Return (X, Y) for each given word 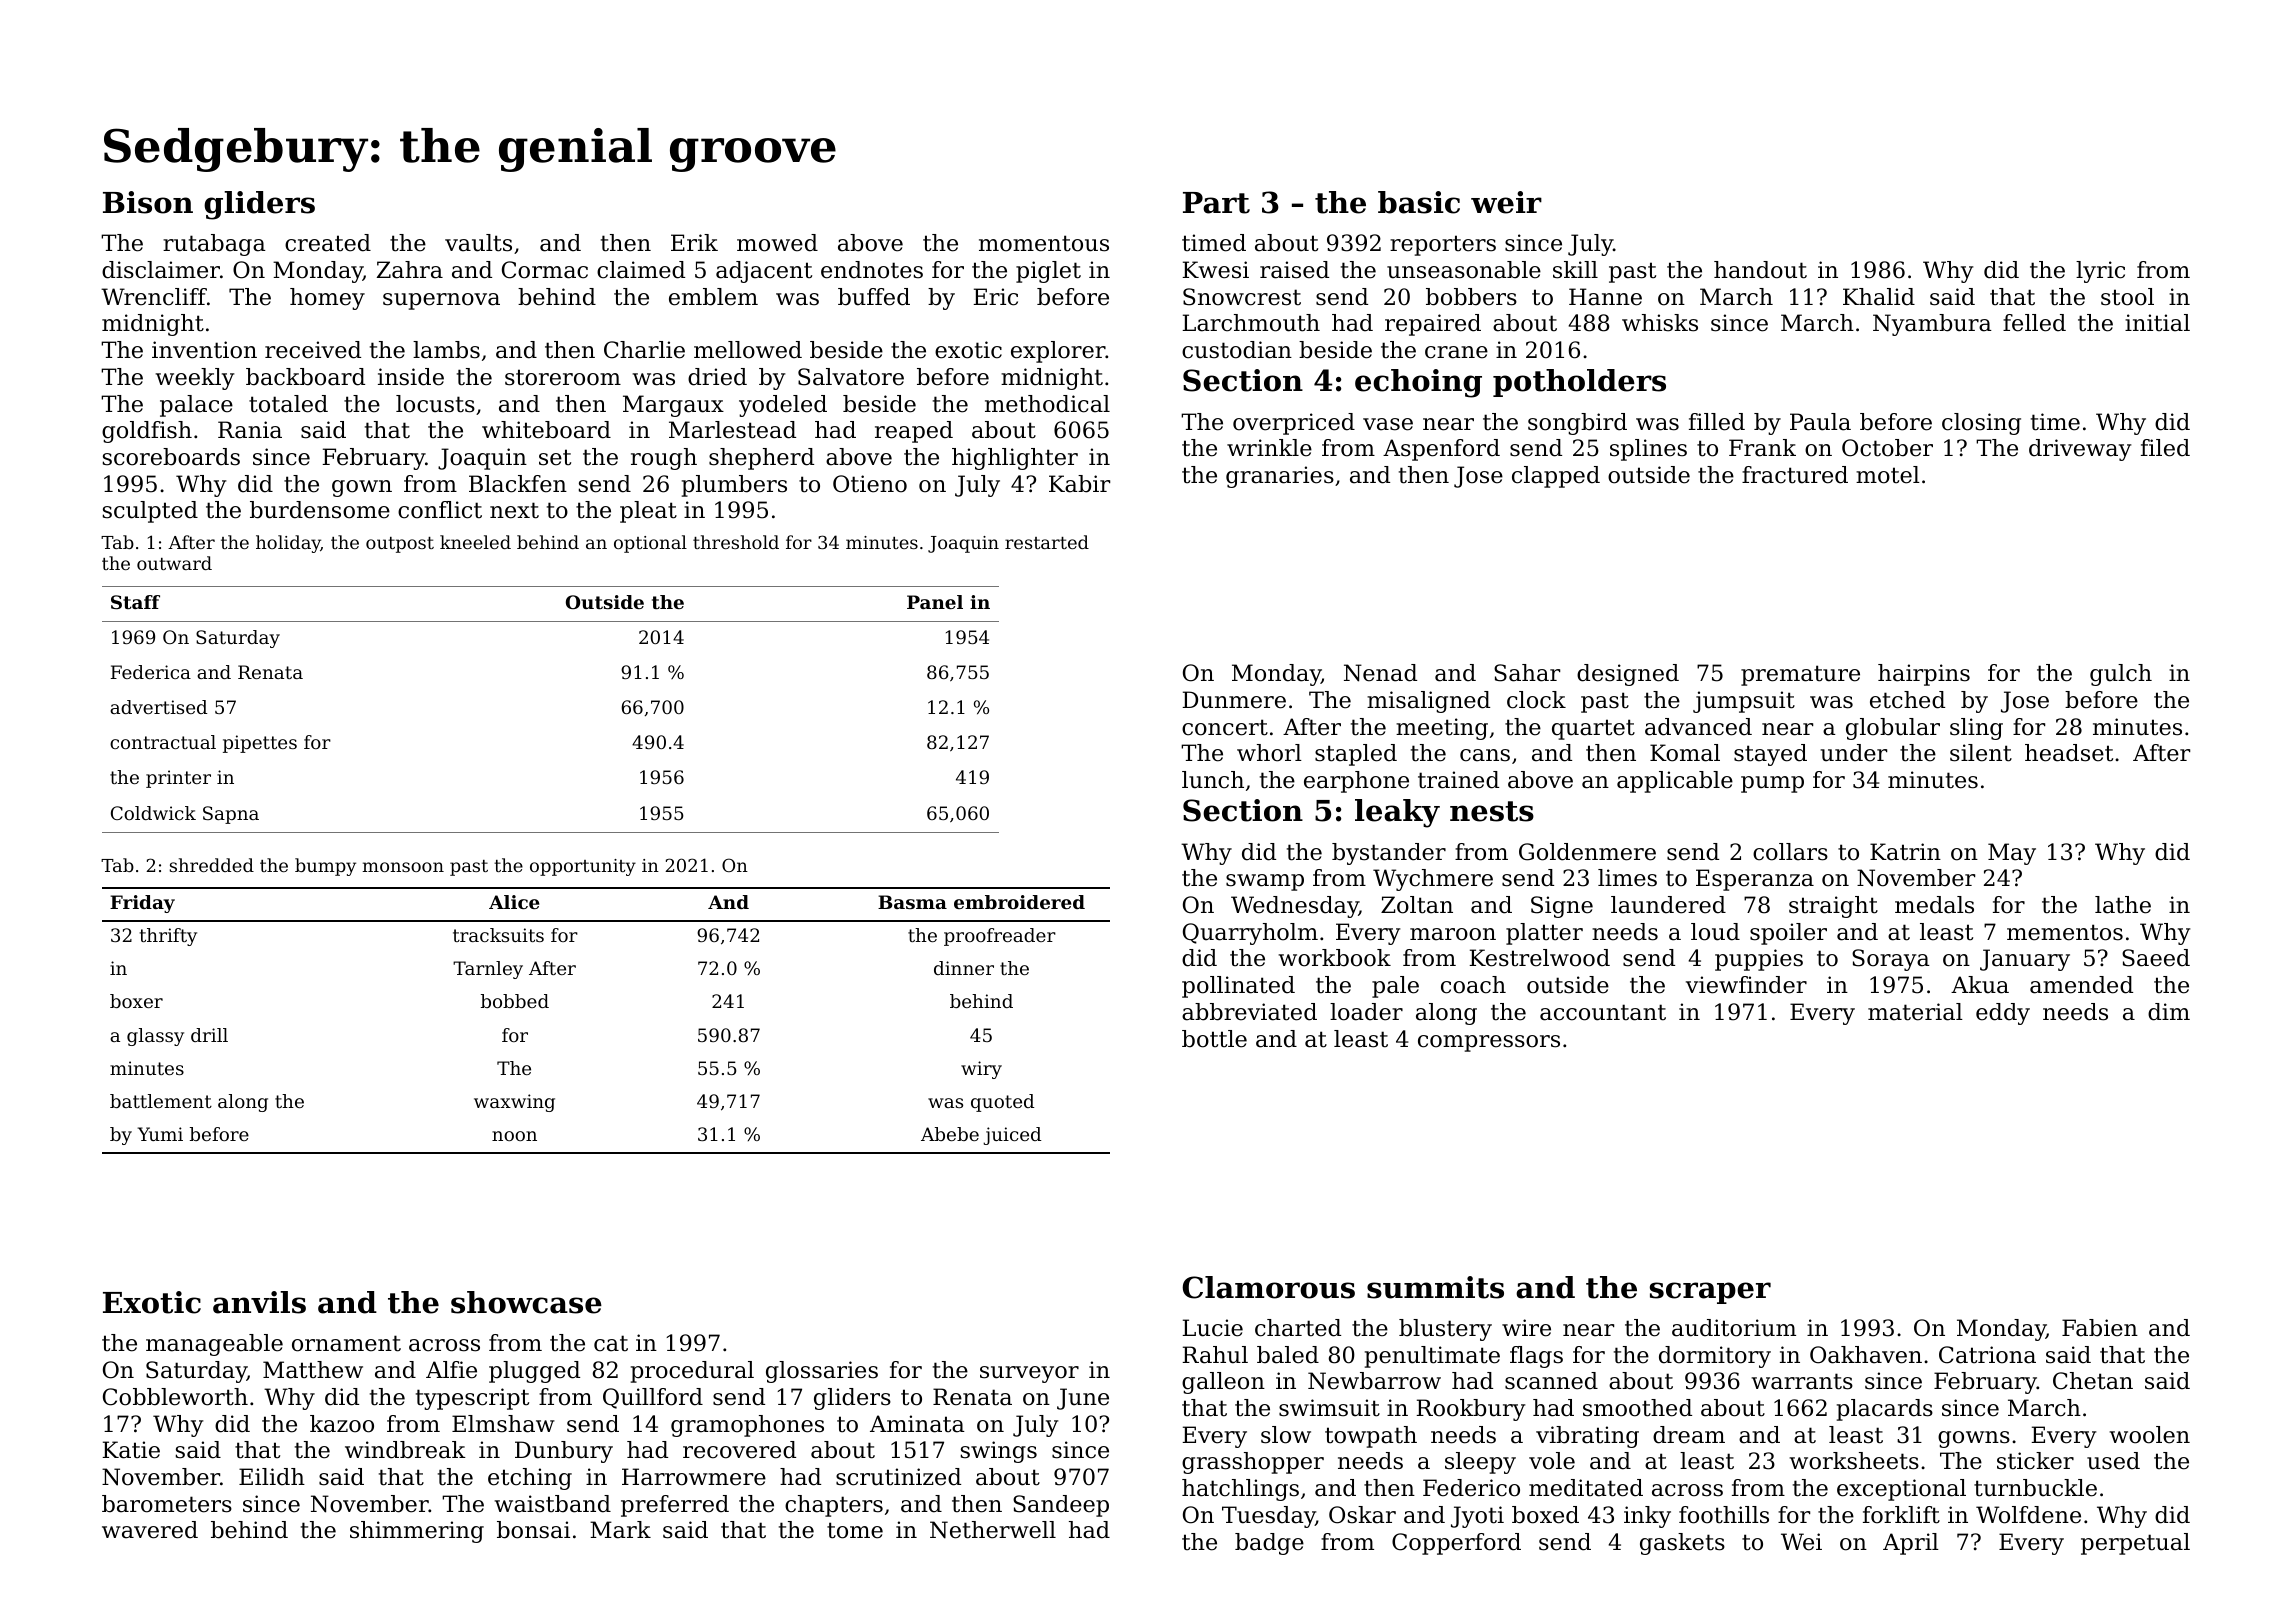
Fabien (2100, 1328)
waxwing (514, 1103)
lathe (2123, 905)
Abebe (950, 1134)
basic (1419, 202)
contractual (163, 742)
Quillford (653, 1398)
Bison (148, 202)
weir (1506, 202)
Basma (912, 902)
